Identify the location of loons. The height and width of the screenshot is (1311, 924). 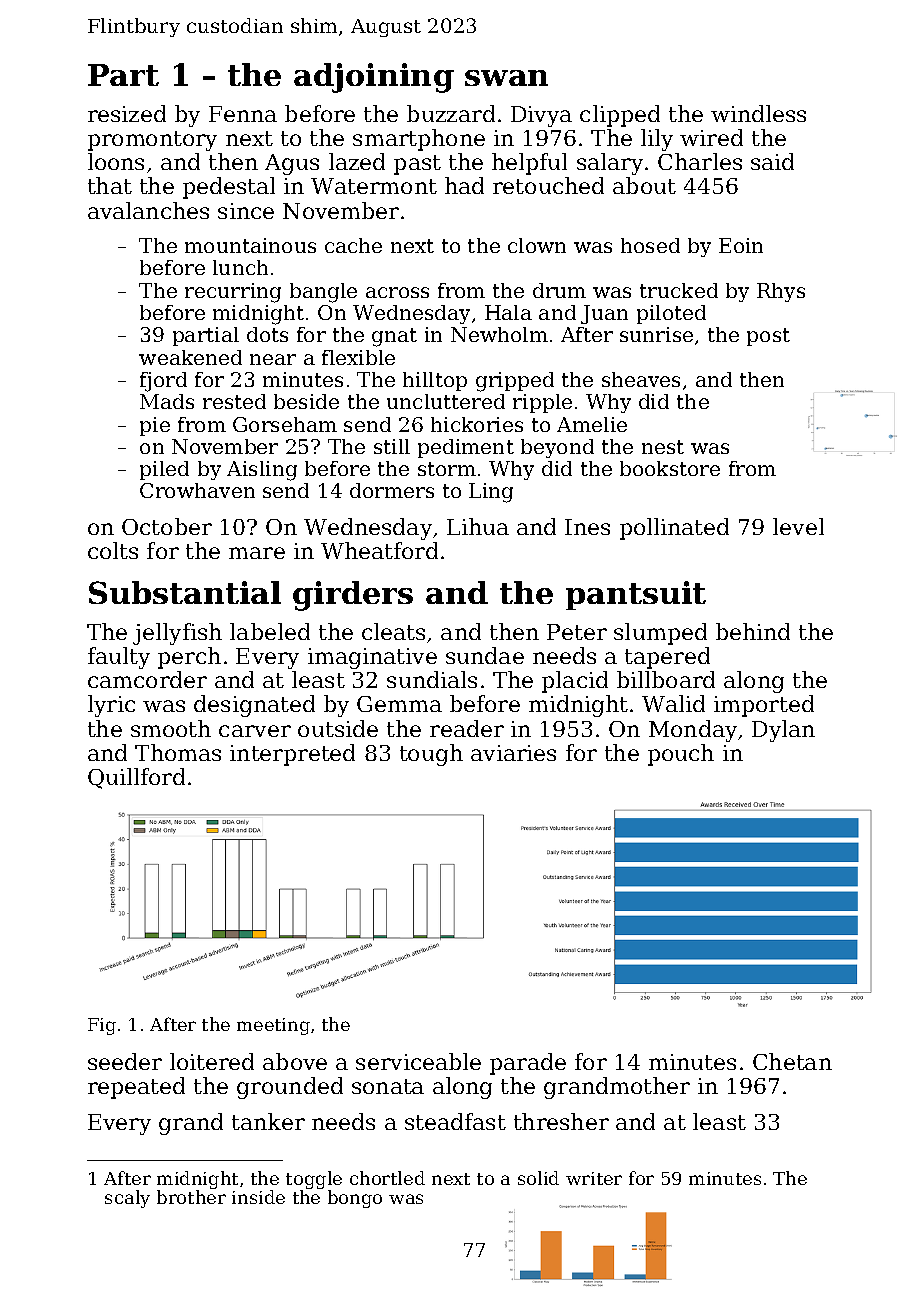
(116, 161).
